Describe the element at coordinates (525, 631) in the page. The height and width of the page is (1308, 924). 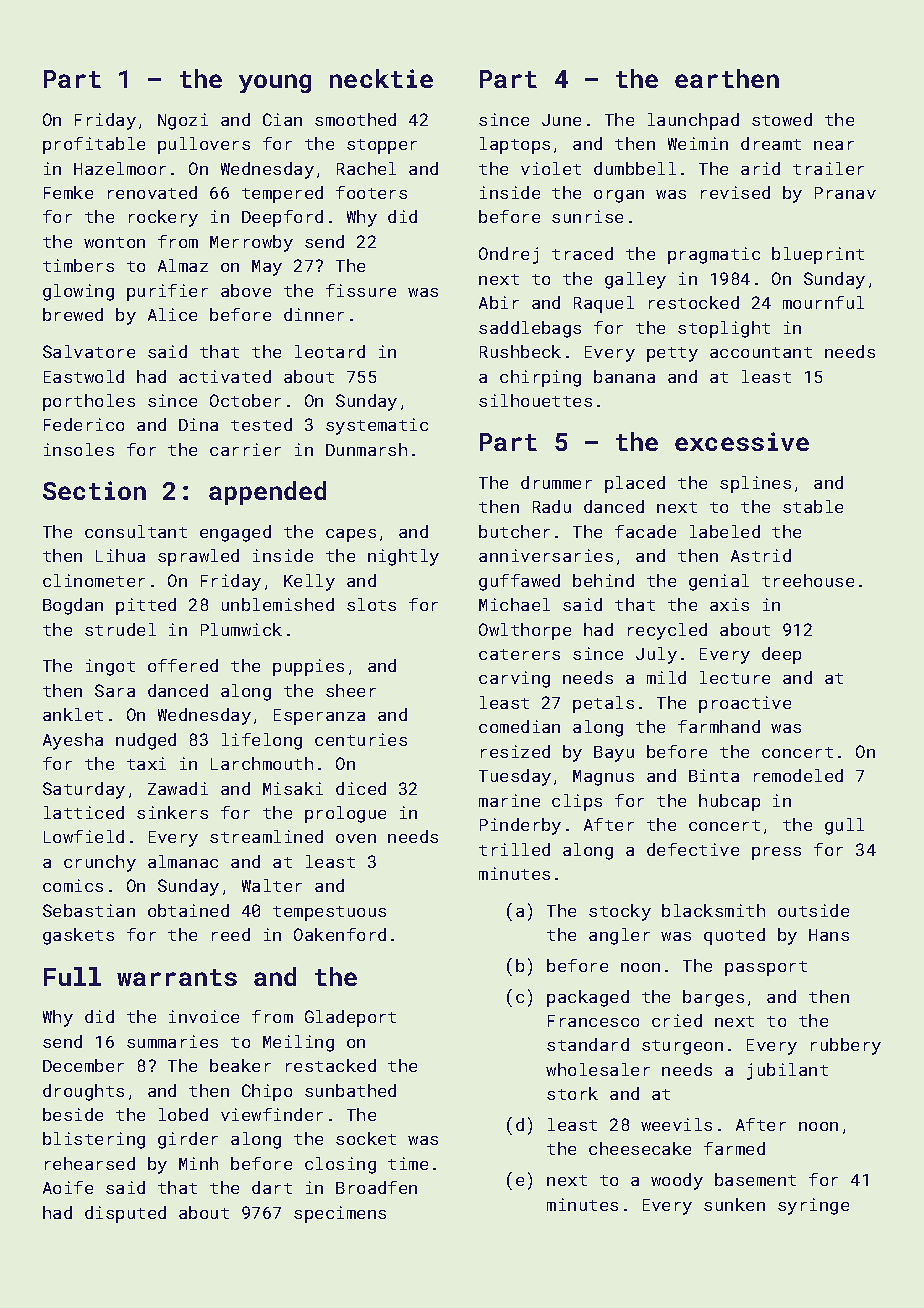
I see `Owlthorpe` at that location.
